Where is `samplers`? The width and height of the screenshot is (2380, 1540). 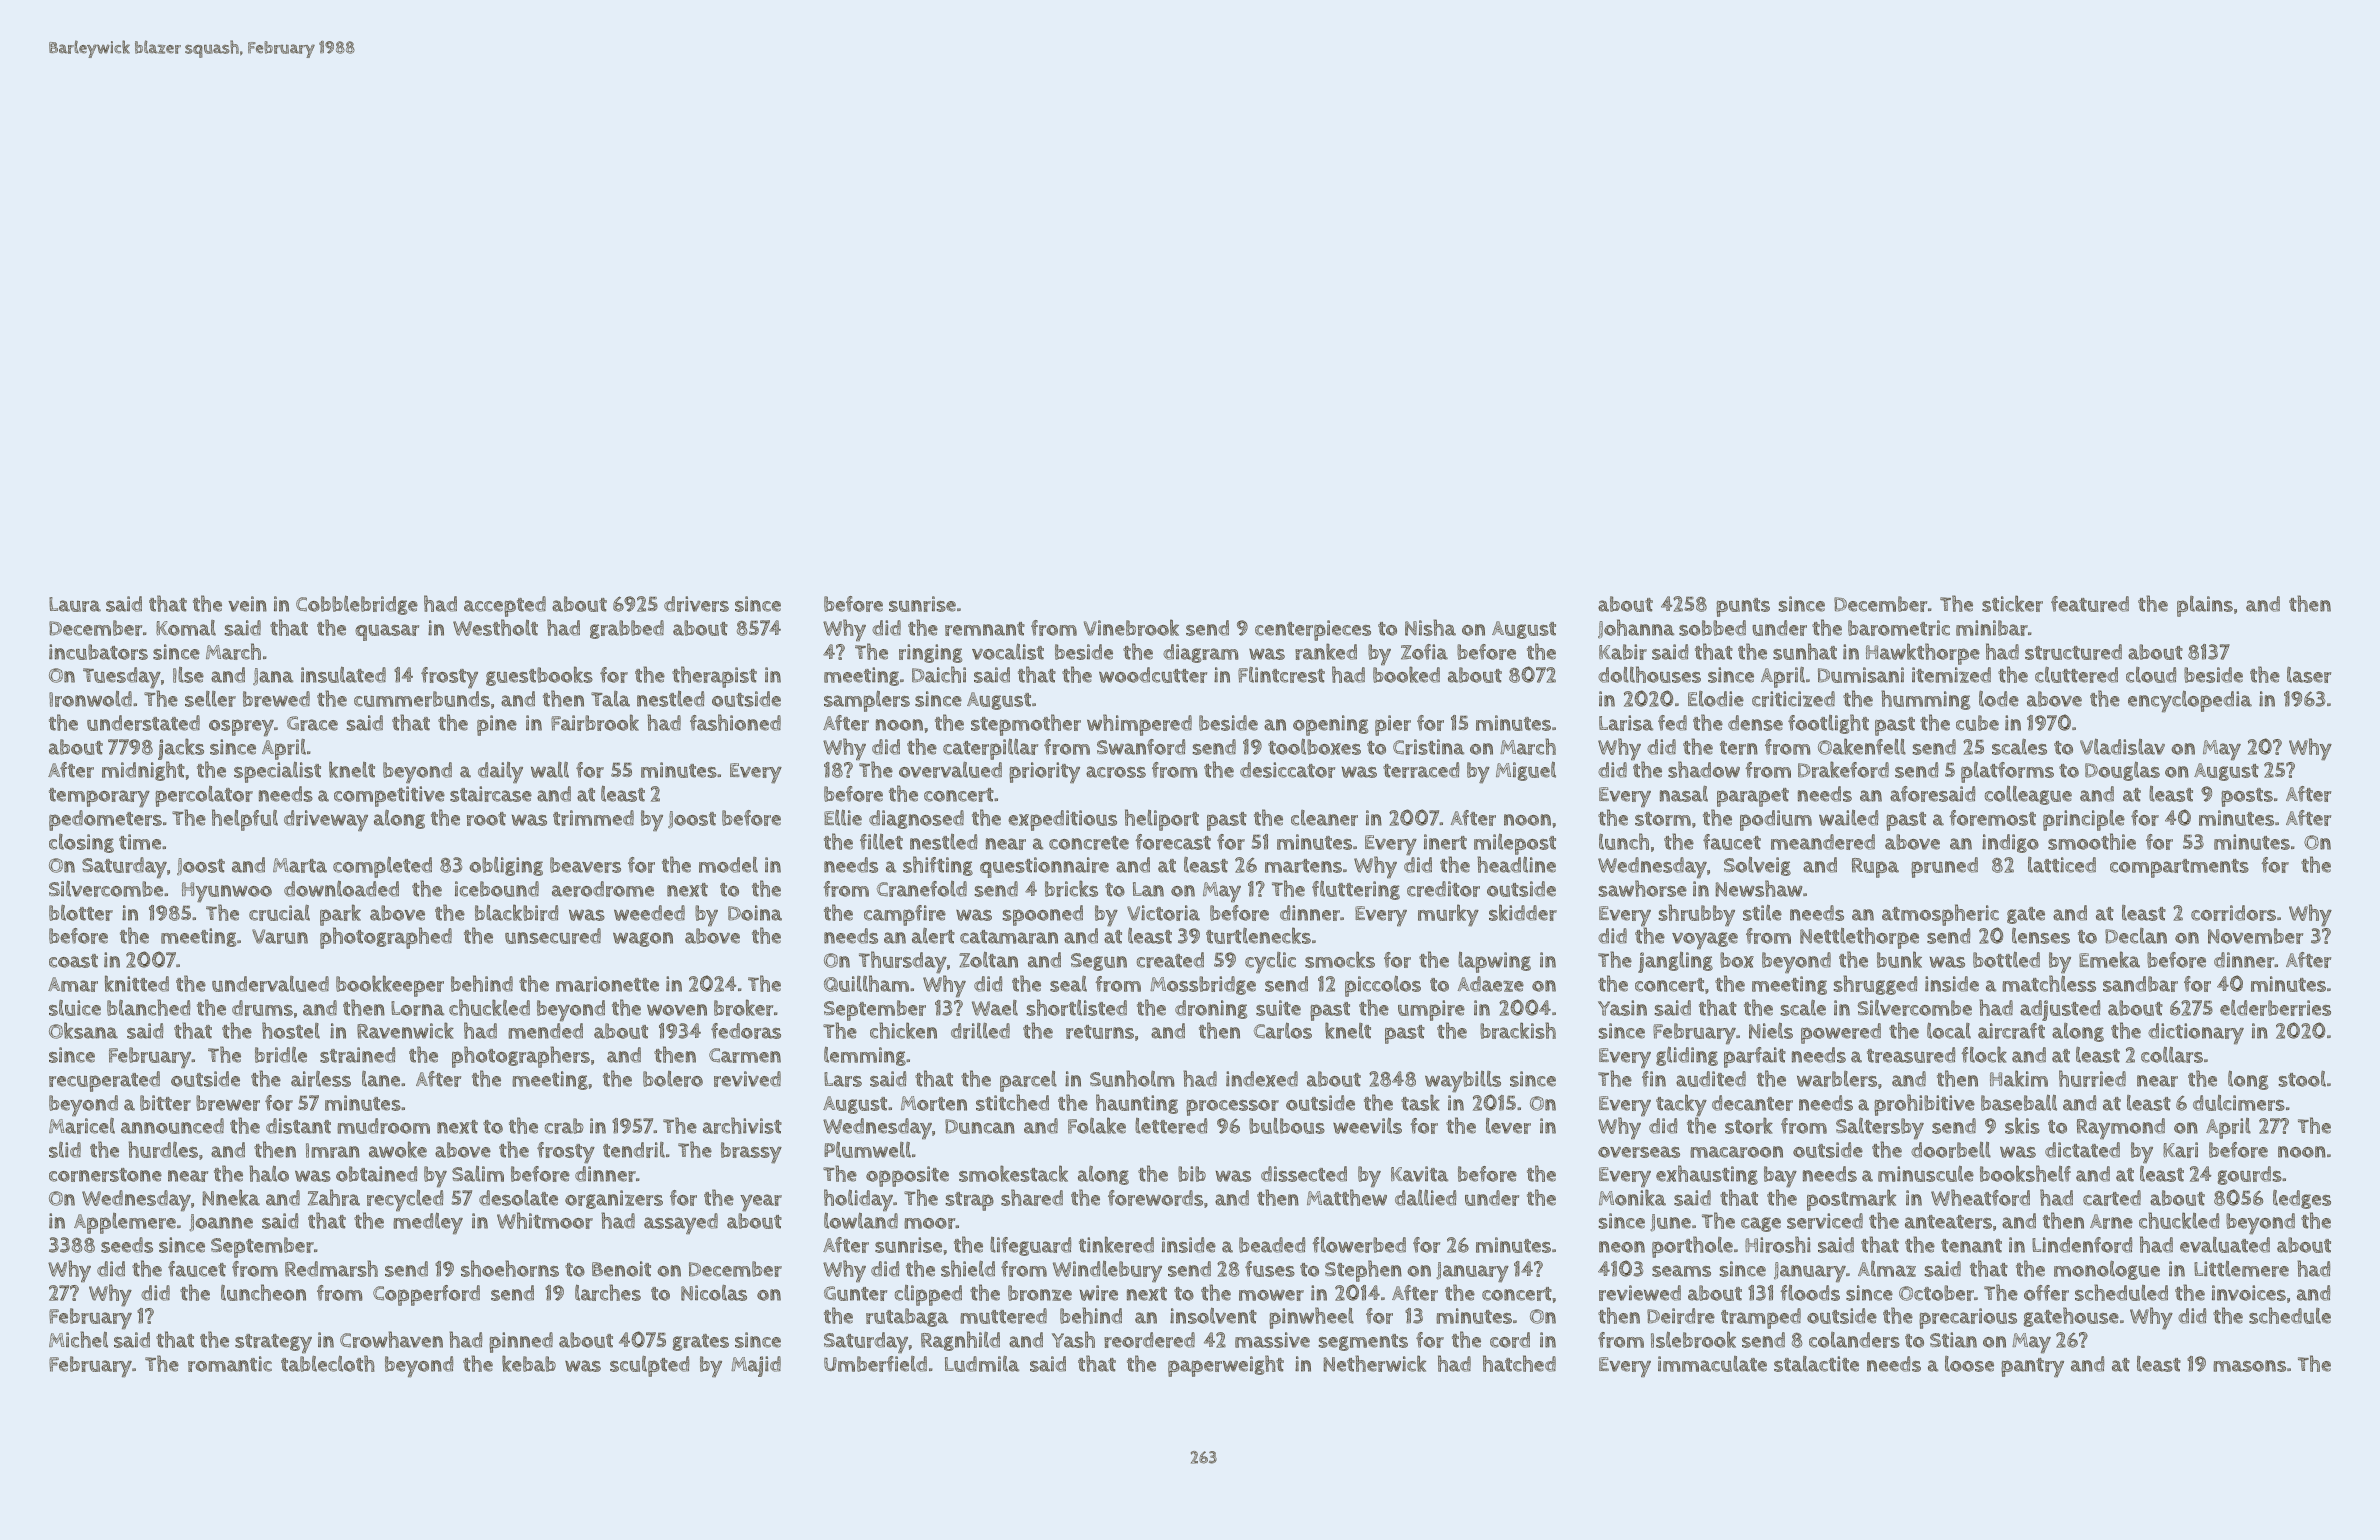 samplers is located at coordinates (867, 701).
